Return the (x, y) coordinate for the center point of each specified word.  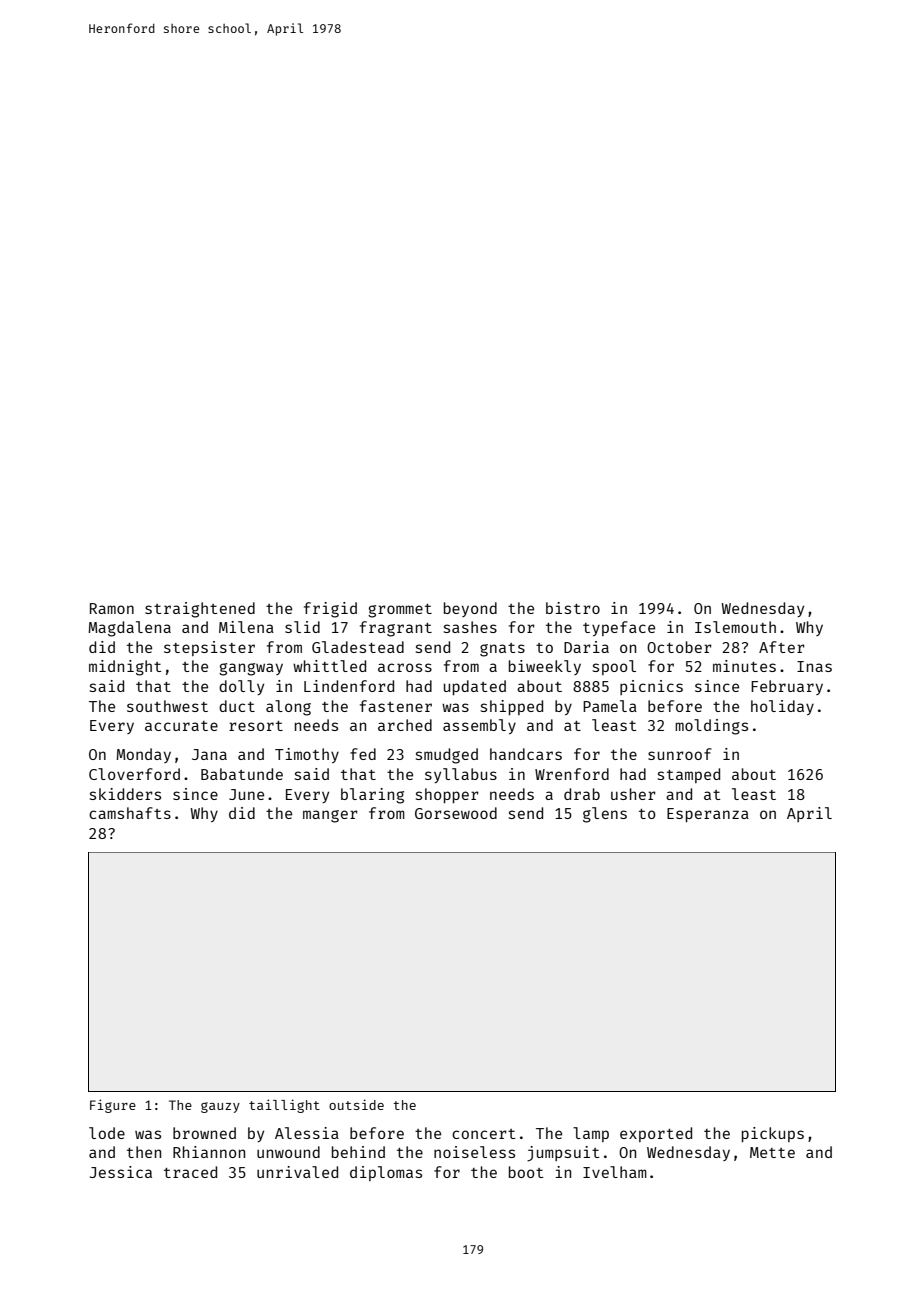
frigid (330, 610)
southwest (167, 706)
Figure (113, 1106)
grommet (400, 611)
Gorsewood (456, 813)
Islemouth (735, 627)
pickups (773, 1134)
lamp (591, 1134)
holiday (782, 707)
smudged (447, 756)
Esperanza (708, 815)
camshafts (130, 813)
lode (107, 1133)
